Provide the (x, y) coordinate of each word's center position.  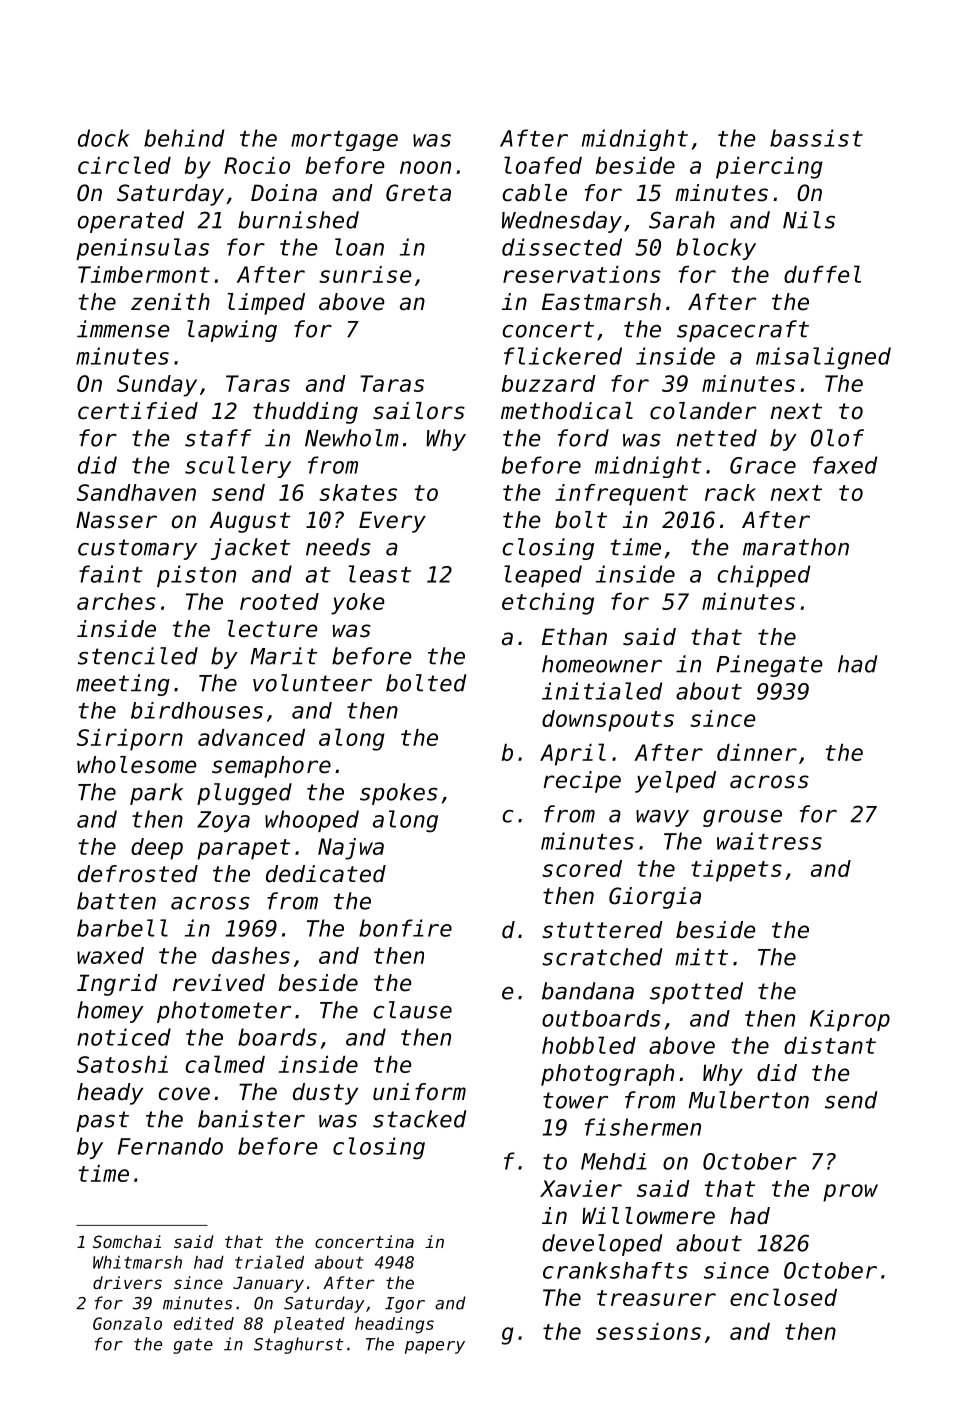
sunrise (365, 274)
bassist (816, 138)
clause (412, 1010)
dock (104, 138)
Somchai (127, 1241)
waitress (769, 841)
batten (116, 901)
